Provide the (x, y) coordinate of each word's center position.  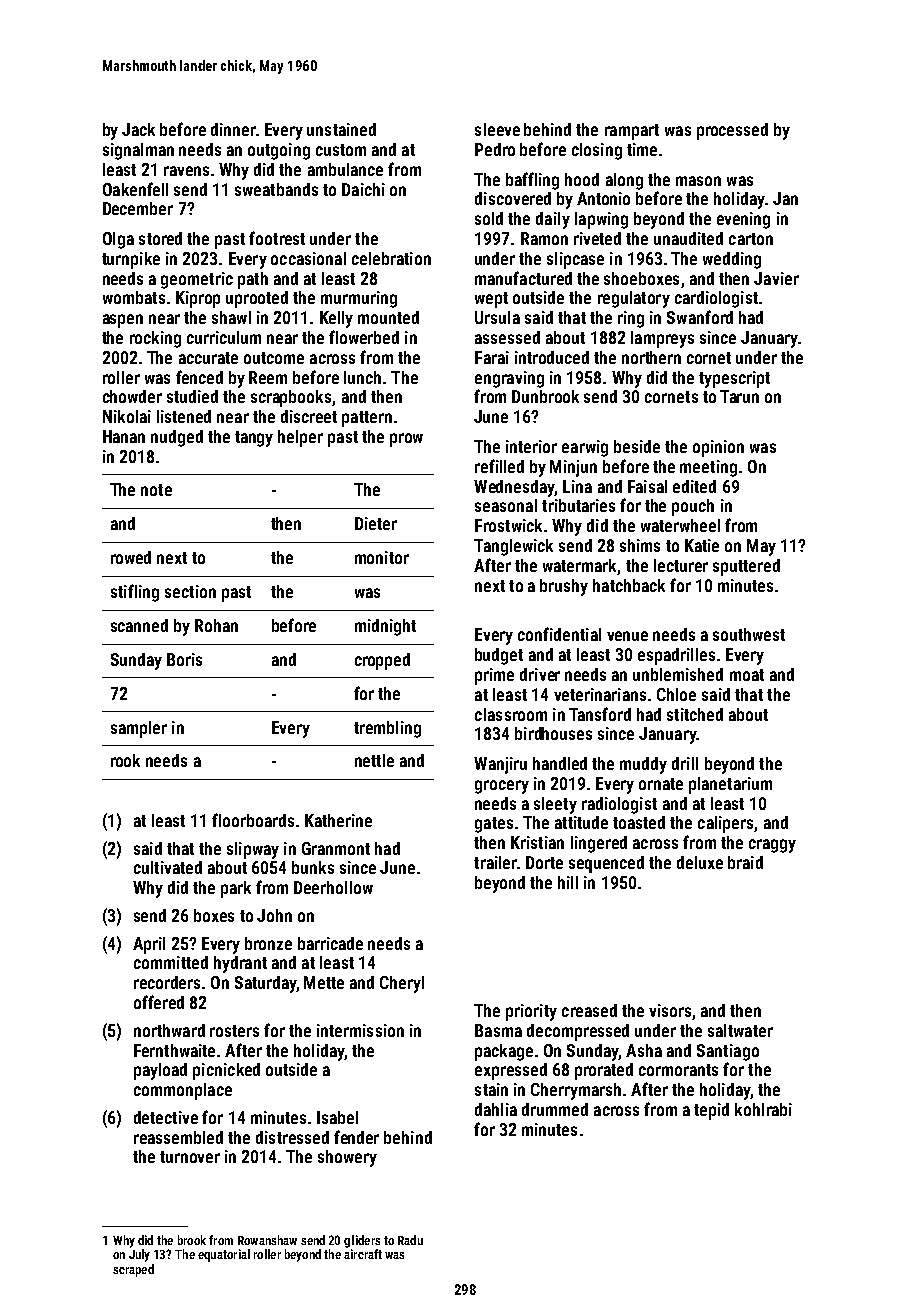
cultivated (168, 867)
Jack (138, 129)
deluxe (700, 862)
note (156, 490)
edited (694, 486)
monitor (382, 557)
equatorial (224, 1255)
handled (560, 763)
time (642, 149)
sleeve (497, 129)
